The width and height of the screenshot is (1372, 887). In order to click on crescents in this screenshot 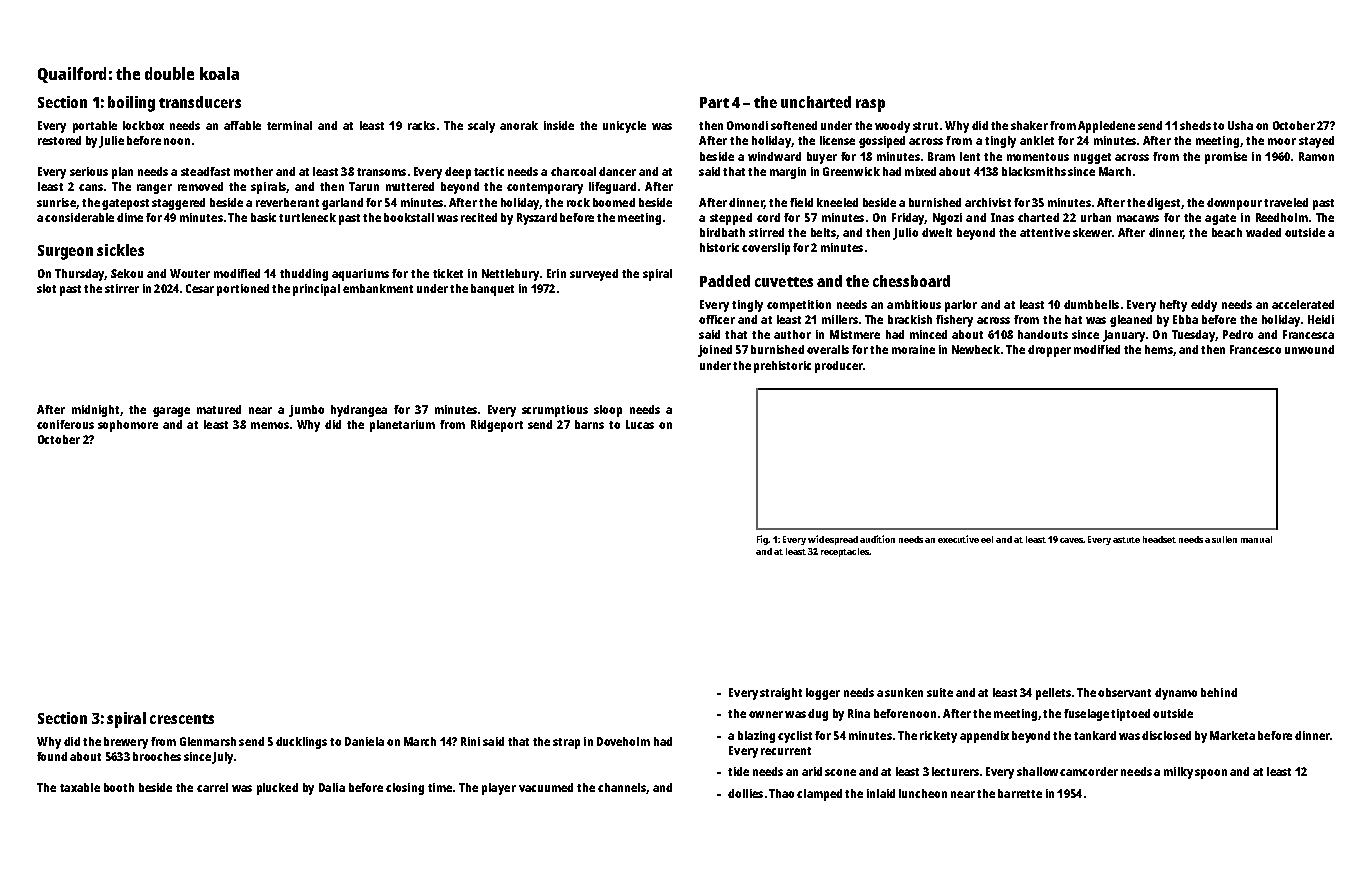, I will do `click(182, 719)`.
